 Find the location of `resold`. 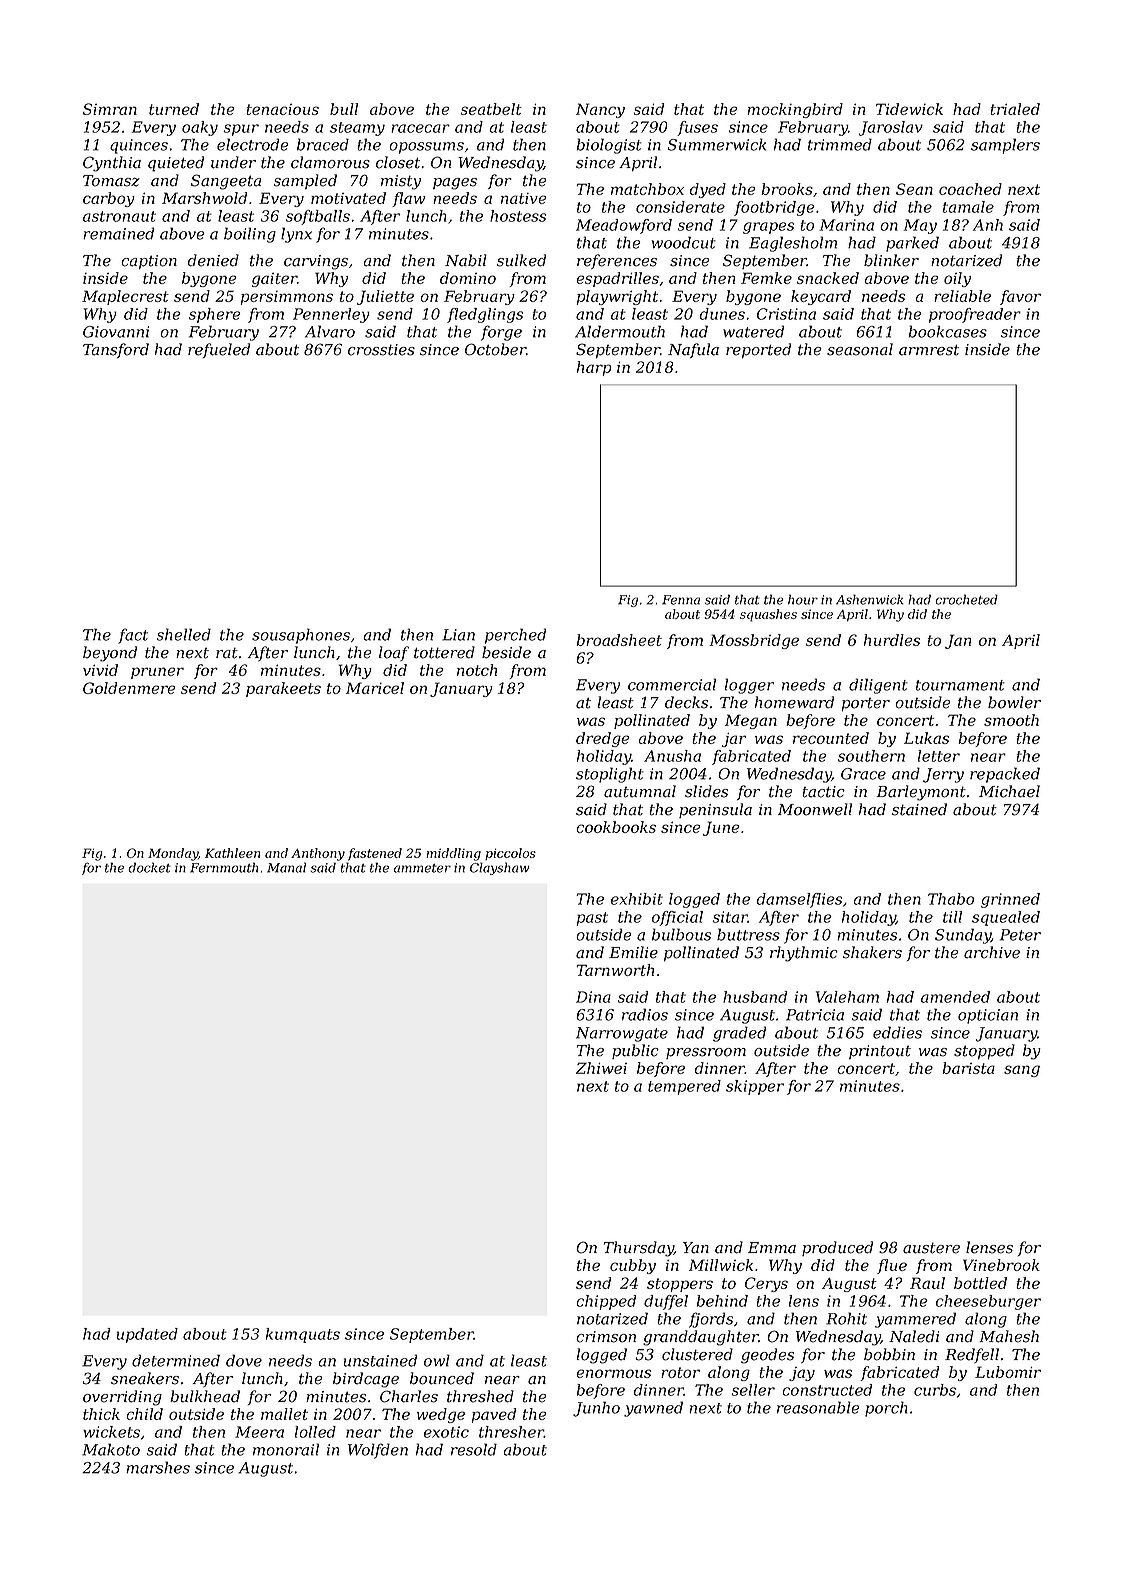

resold is located at coordinates (474, 1449).
